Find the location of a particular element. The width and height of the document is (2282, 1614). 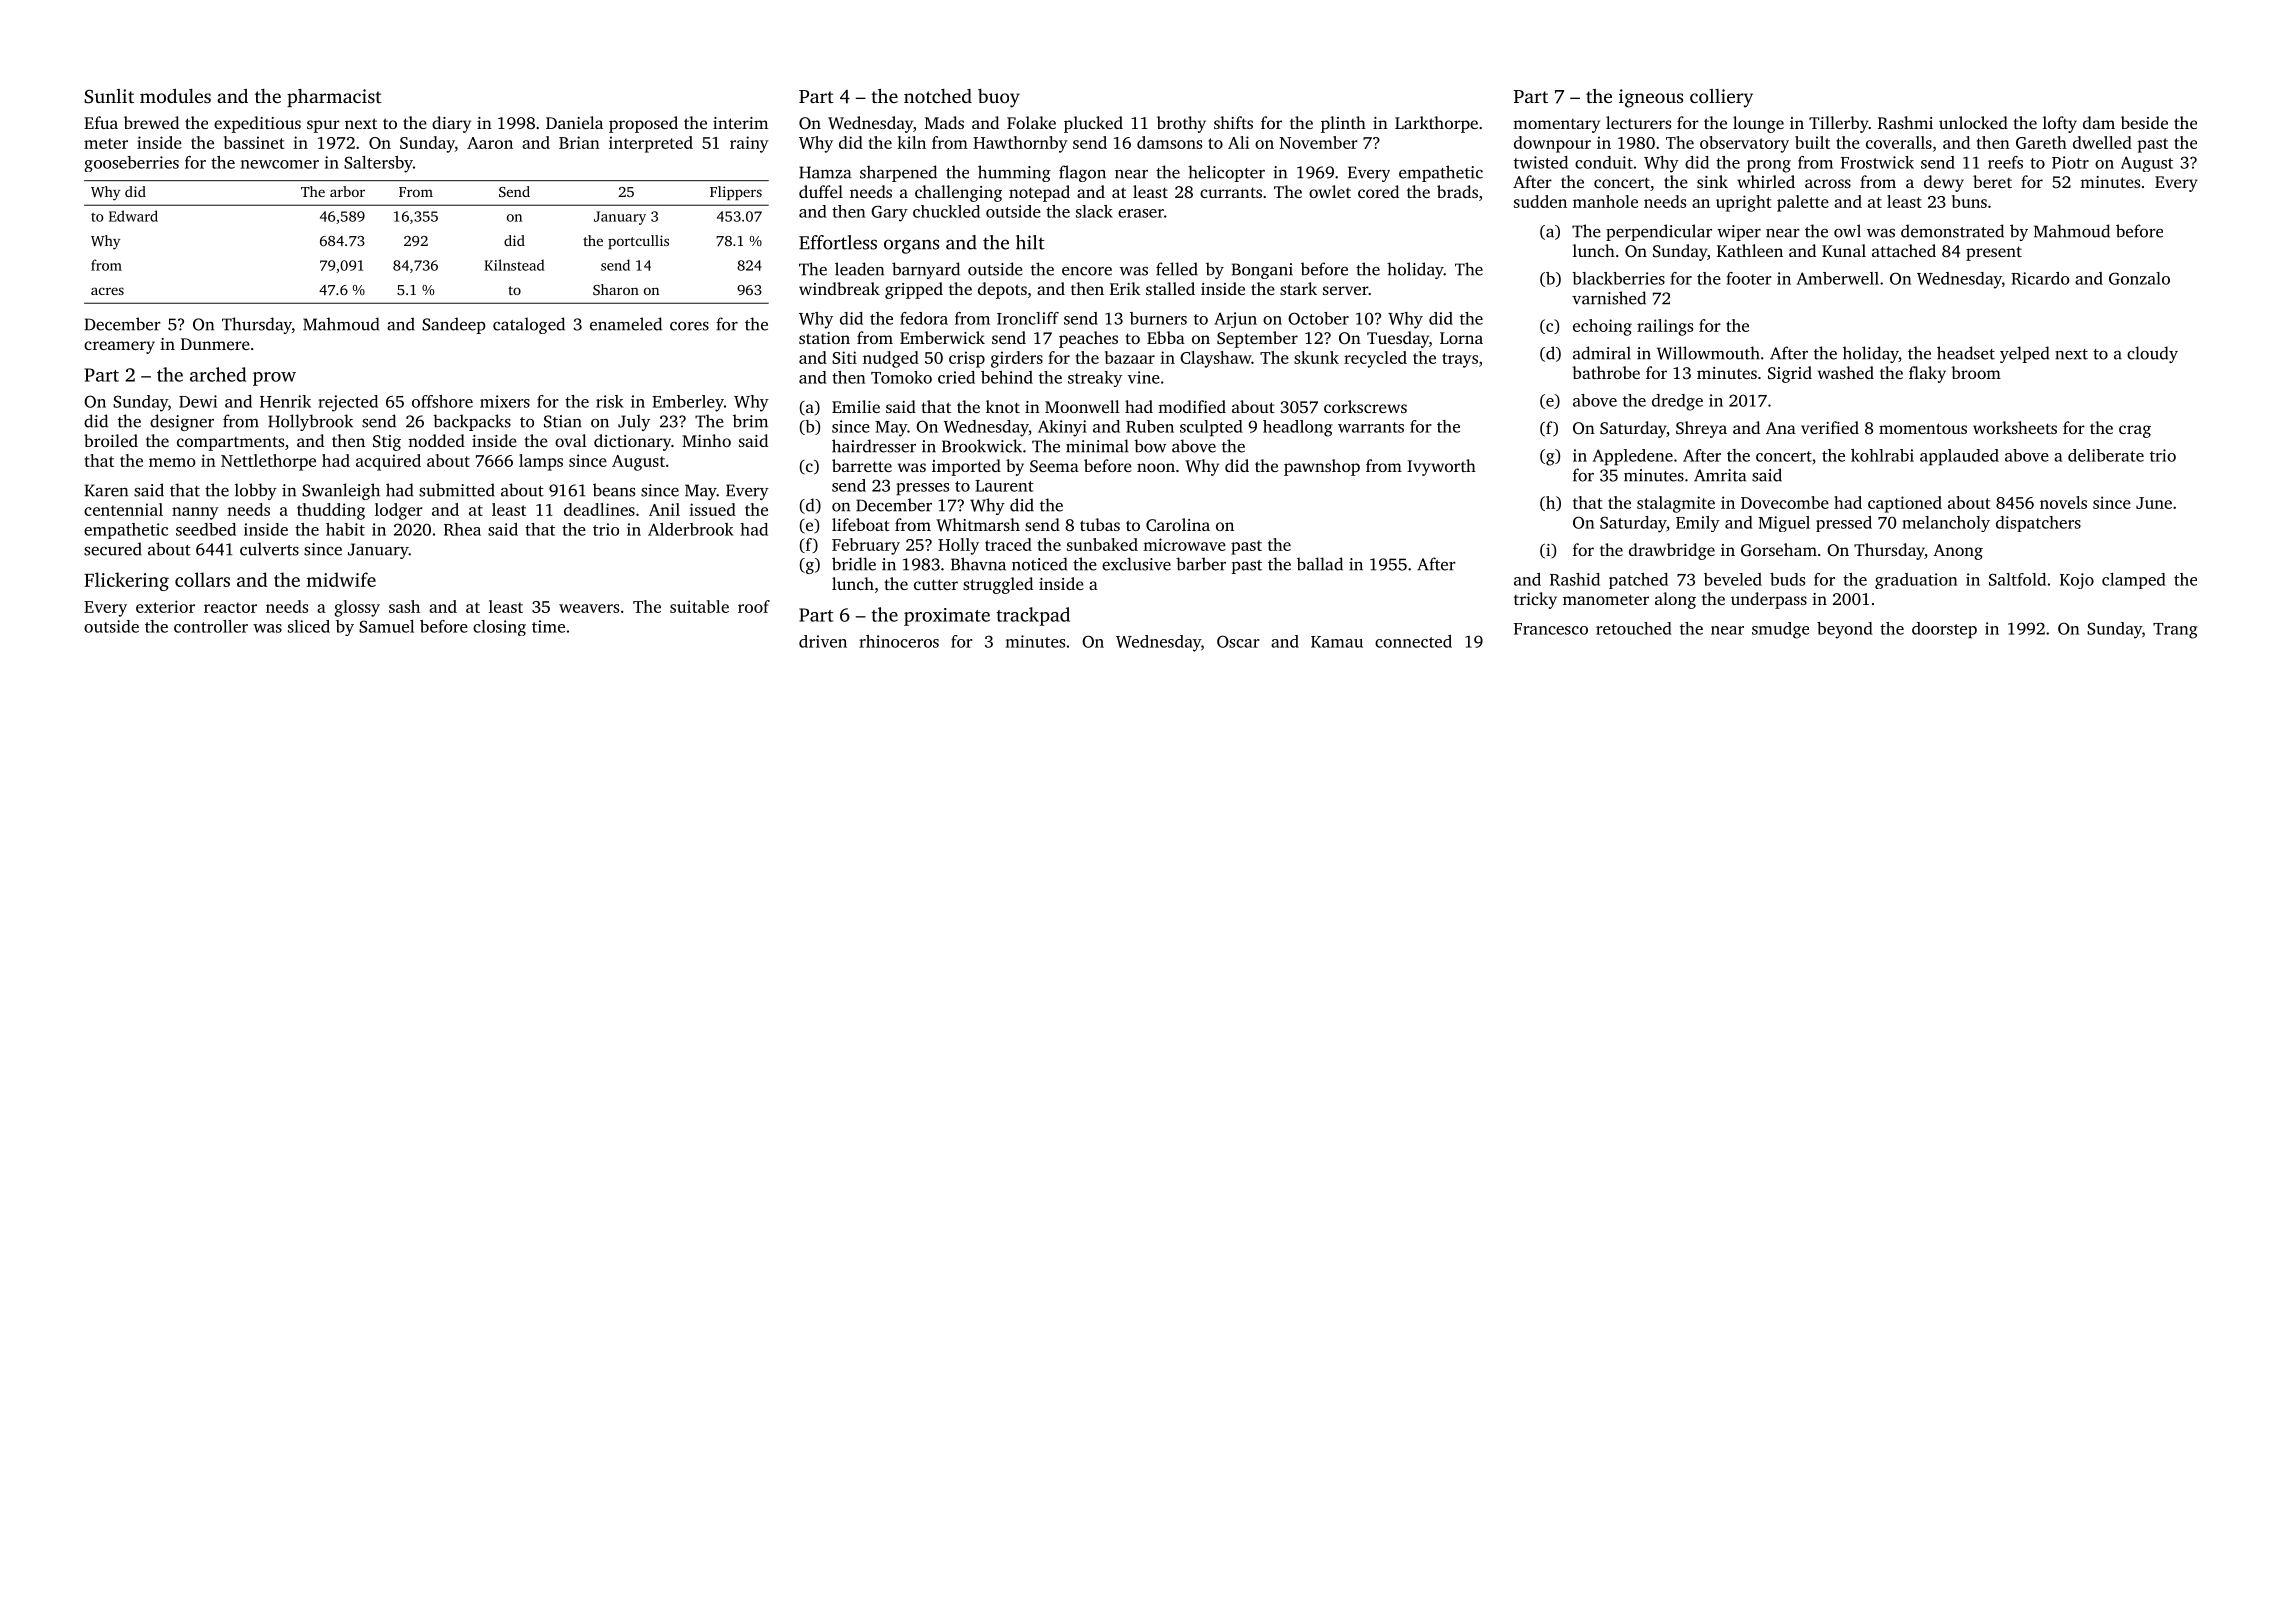

unlocked is located at coordinates (1973, 122).
